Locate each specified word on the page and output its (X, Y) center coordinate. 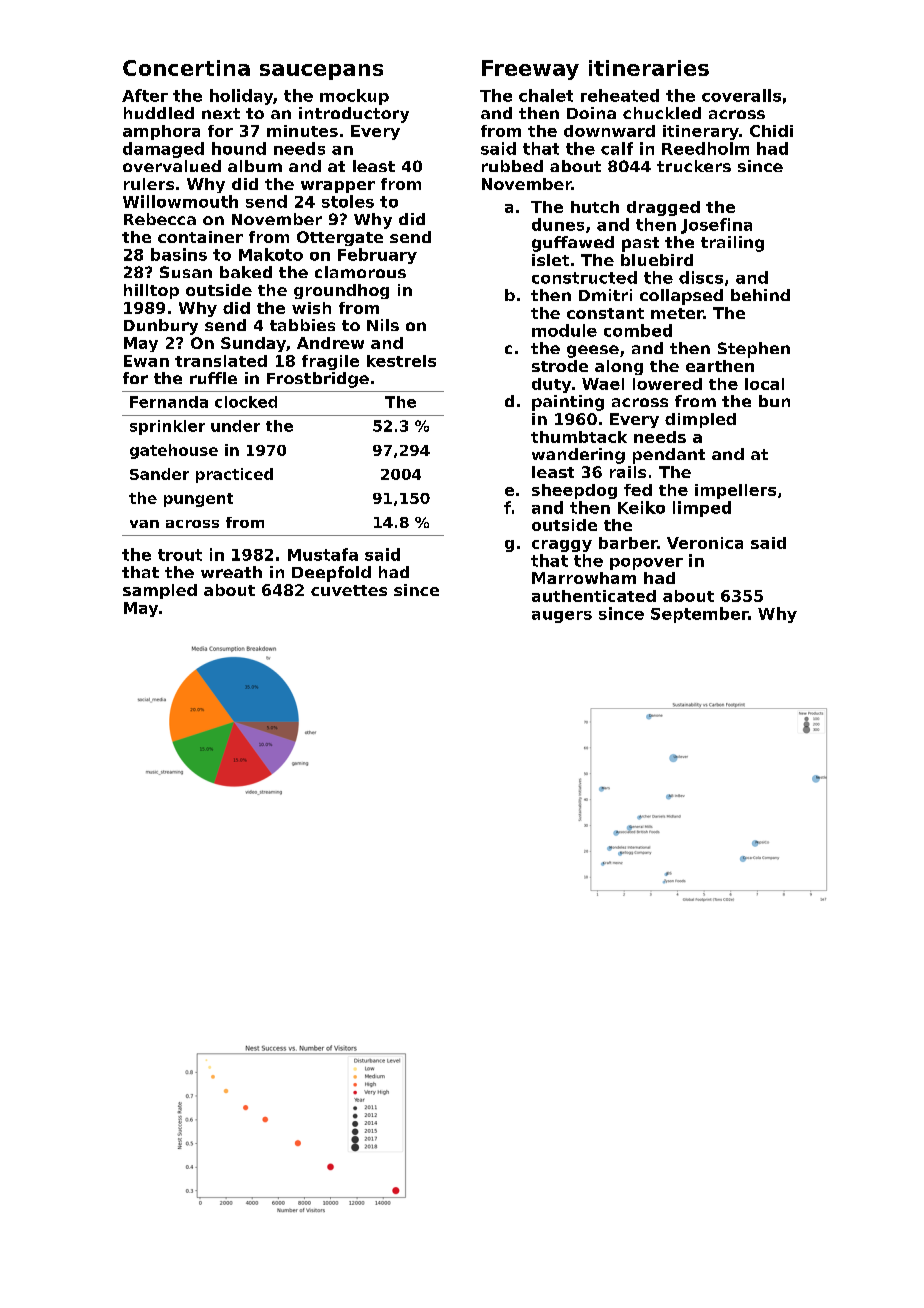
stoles (348, 201)
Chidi (771, 131)
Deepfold (331, 574)
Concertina (186, 68)
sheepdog (574, 491)
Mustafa (323, 554)
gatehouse (174, 451)
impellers (735, 491)
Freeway (530, 70)
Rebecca (160, 219)
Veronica (705, 543)
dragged (663, 208)
